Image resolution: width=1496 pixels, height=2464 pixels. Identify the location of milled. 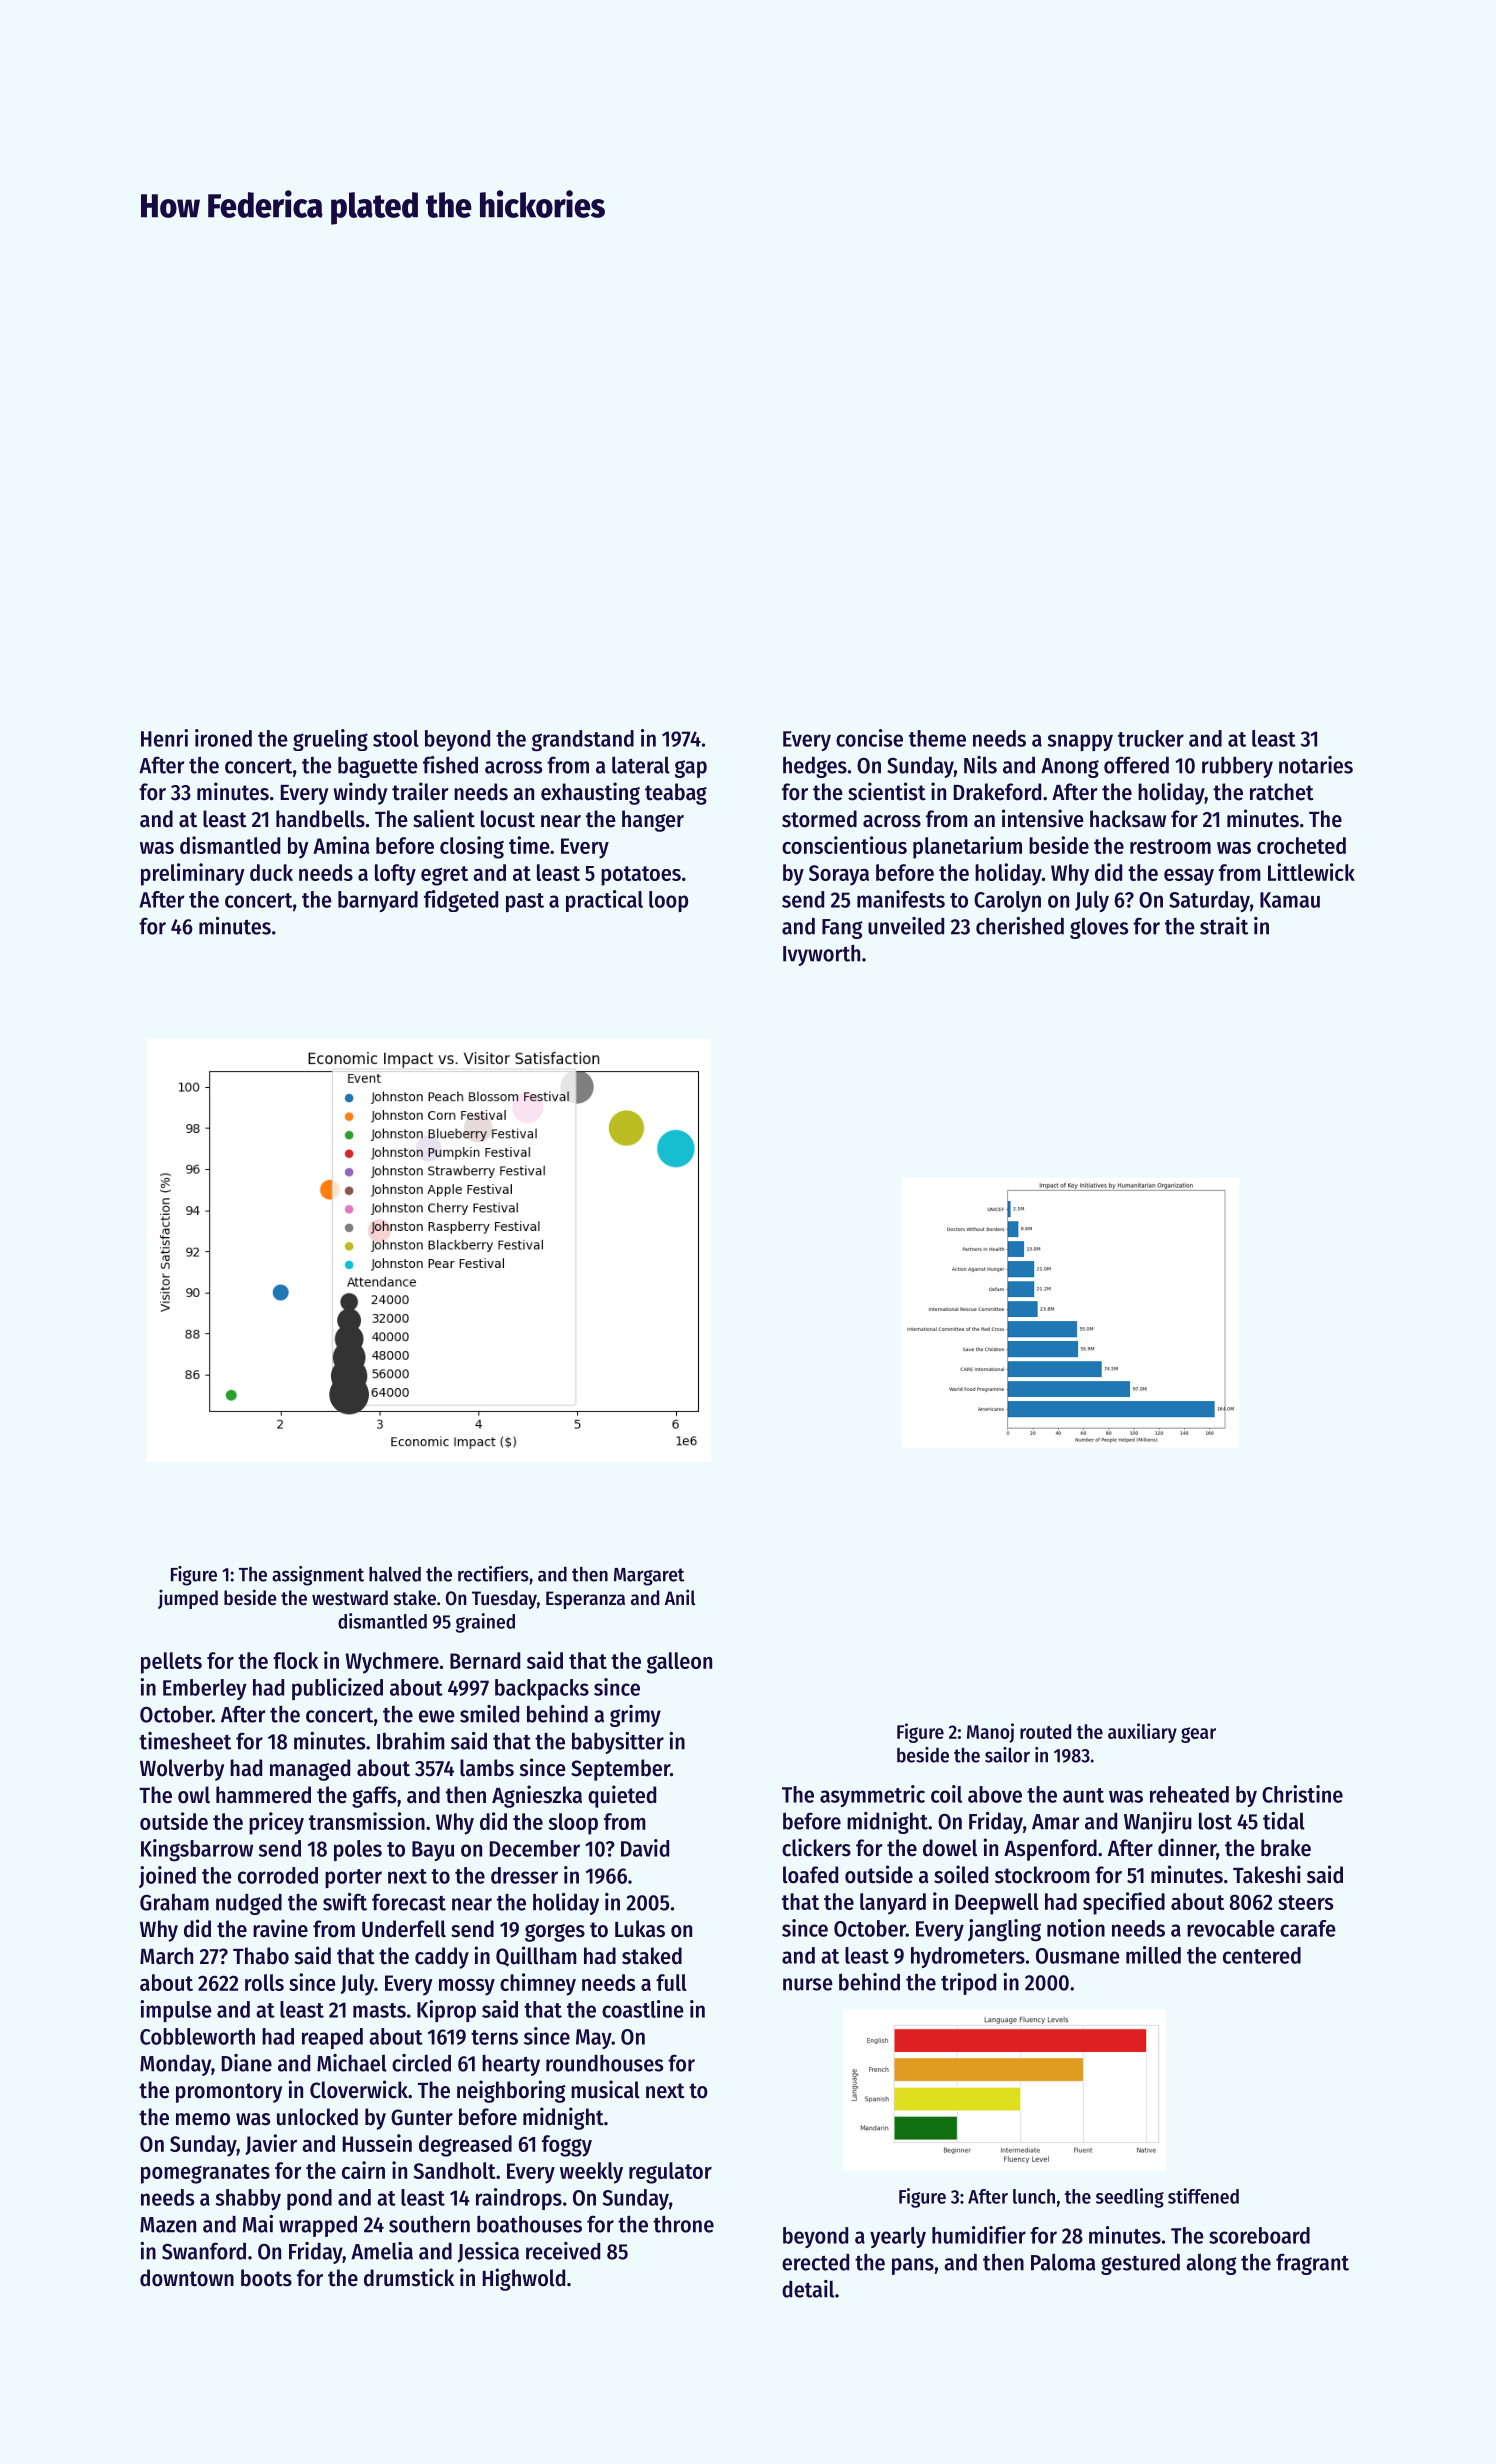
(1153, 1955).
